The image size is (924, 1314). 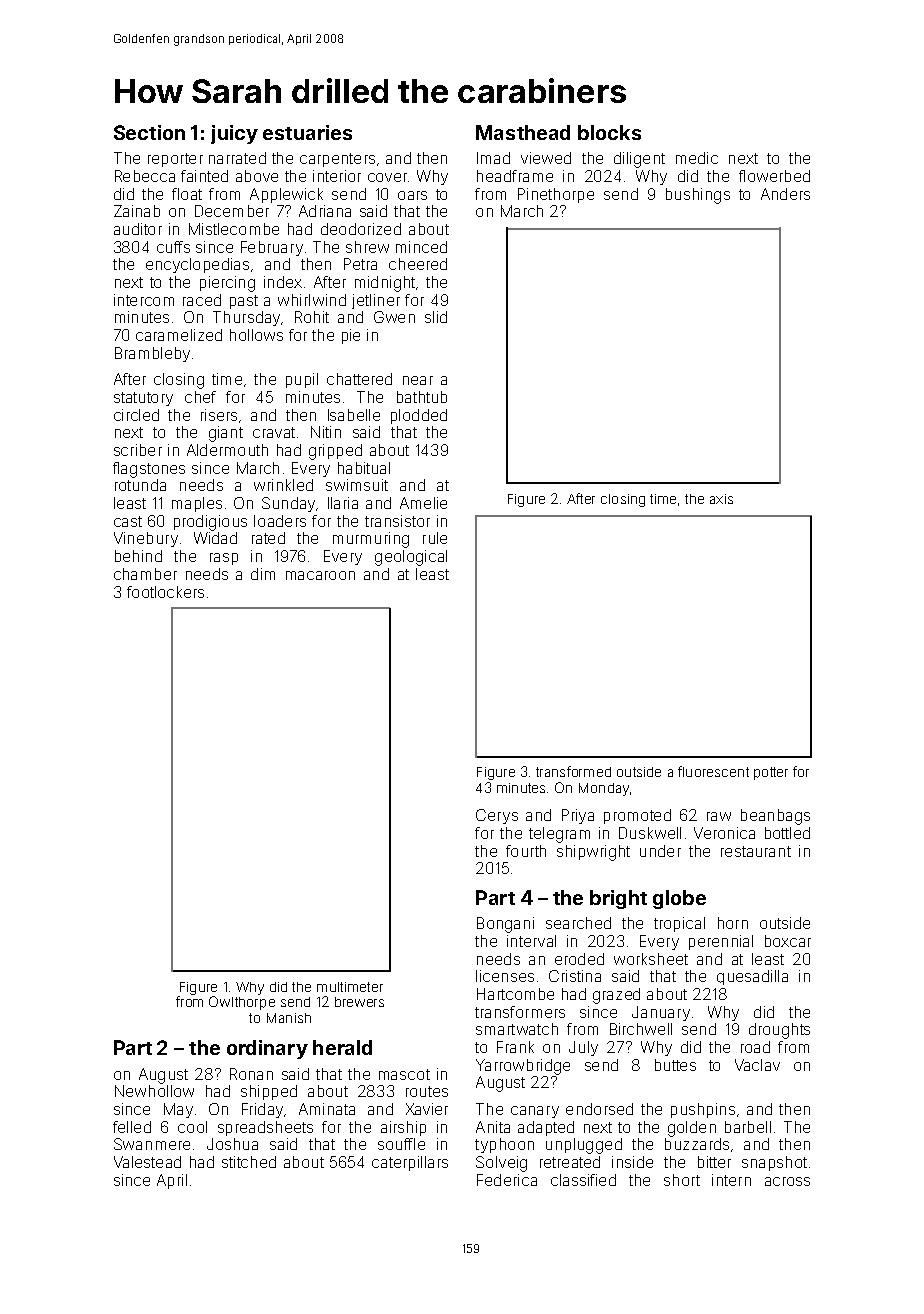 What do you see at coordinates (771, 773) in the image?
I see `potter` at bounding box center [771, 773].
